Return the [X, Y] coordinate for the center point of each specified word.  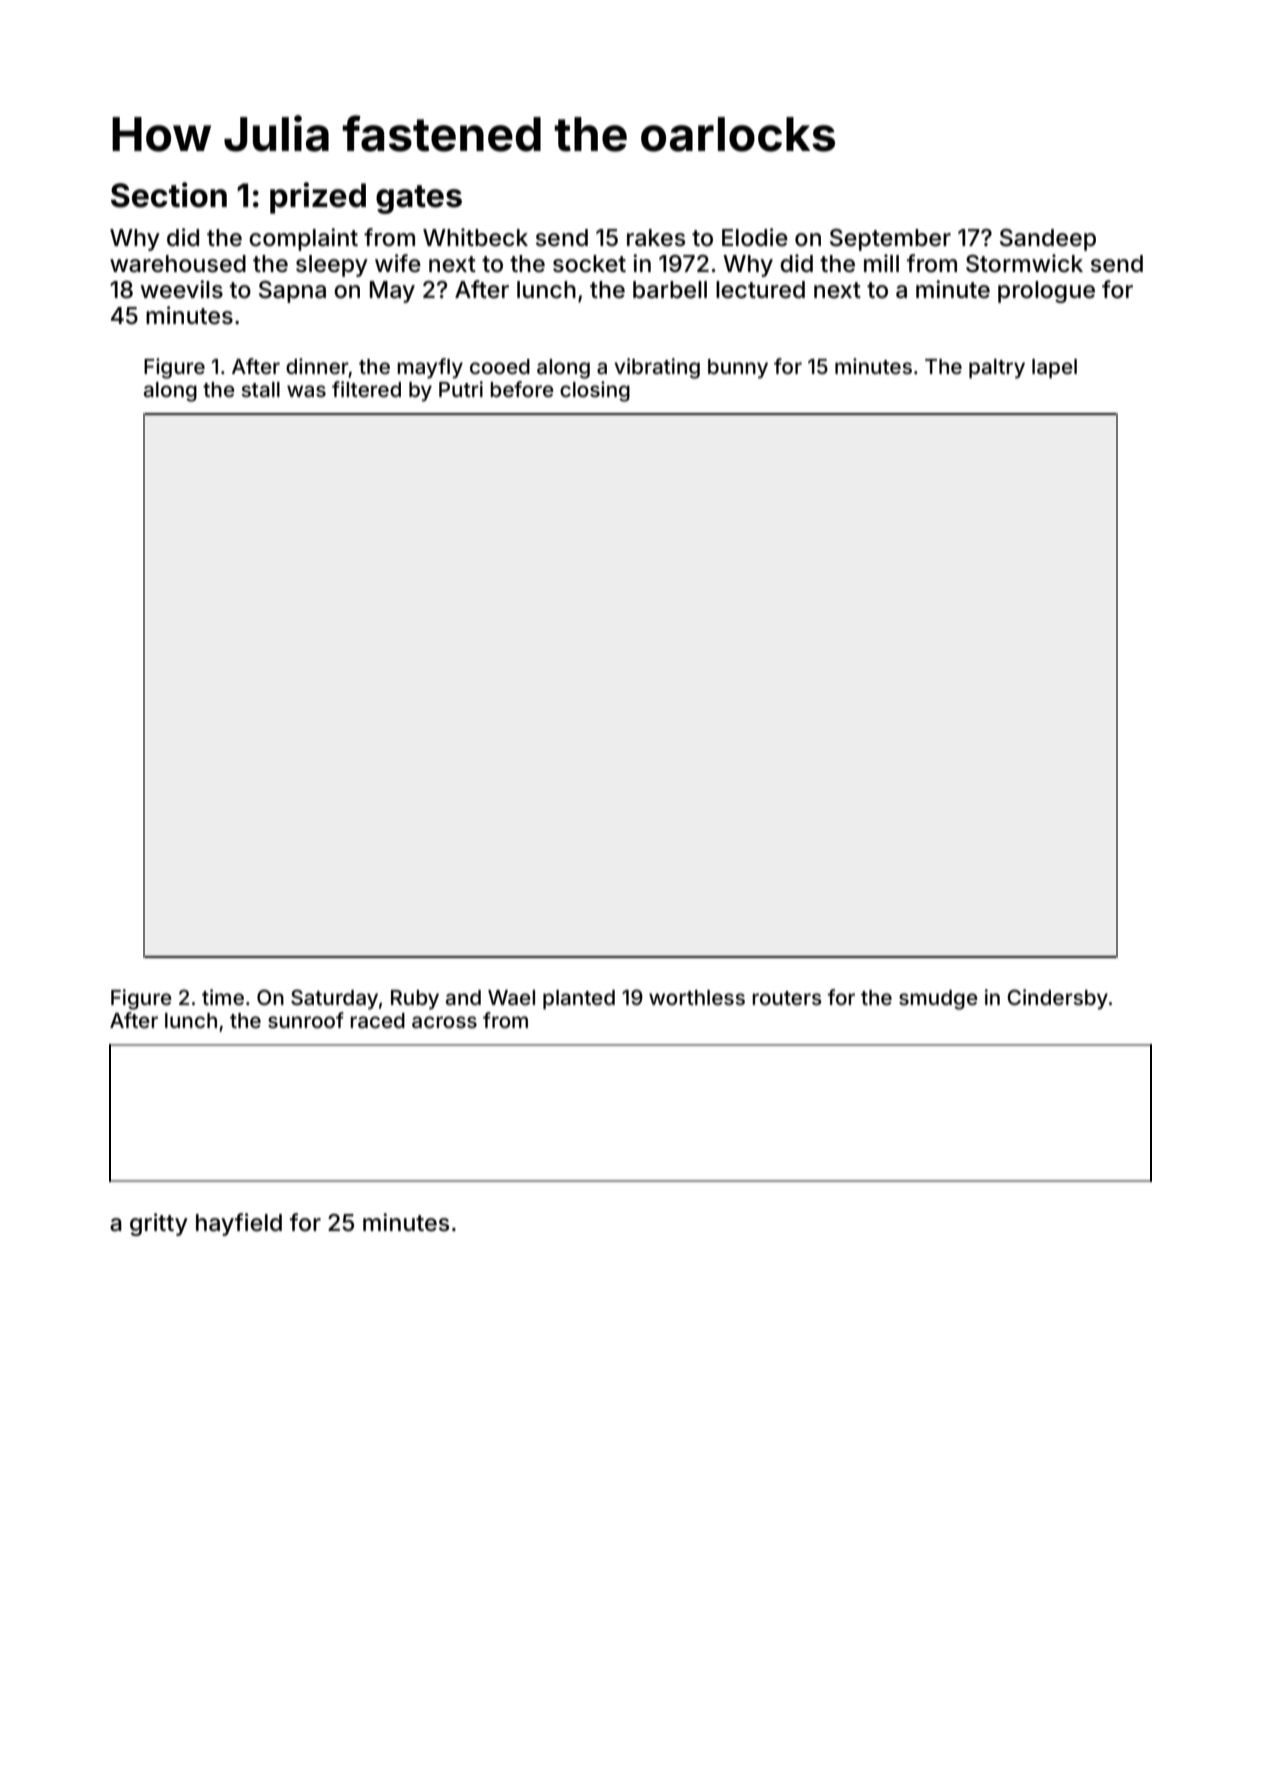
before [522, 389]
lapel [1054, 369]
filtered [366, 389]
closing [595, 391]
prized [318, 198]
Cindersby [1057, 999]
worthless [697, 997]
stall [260, 389]
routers [787, 998]
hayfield [239, 1224]
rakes [656, 238]
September [890, 240]
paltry [997, 369]
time [223, 997]
